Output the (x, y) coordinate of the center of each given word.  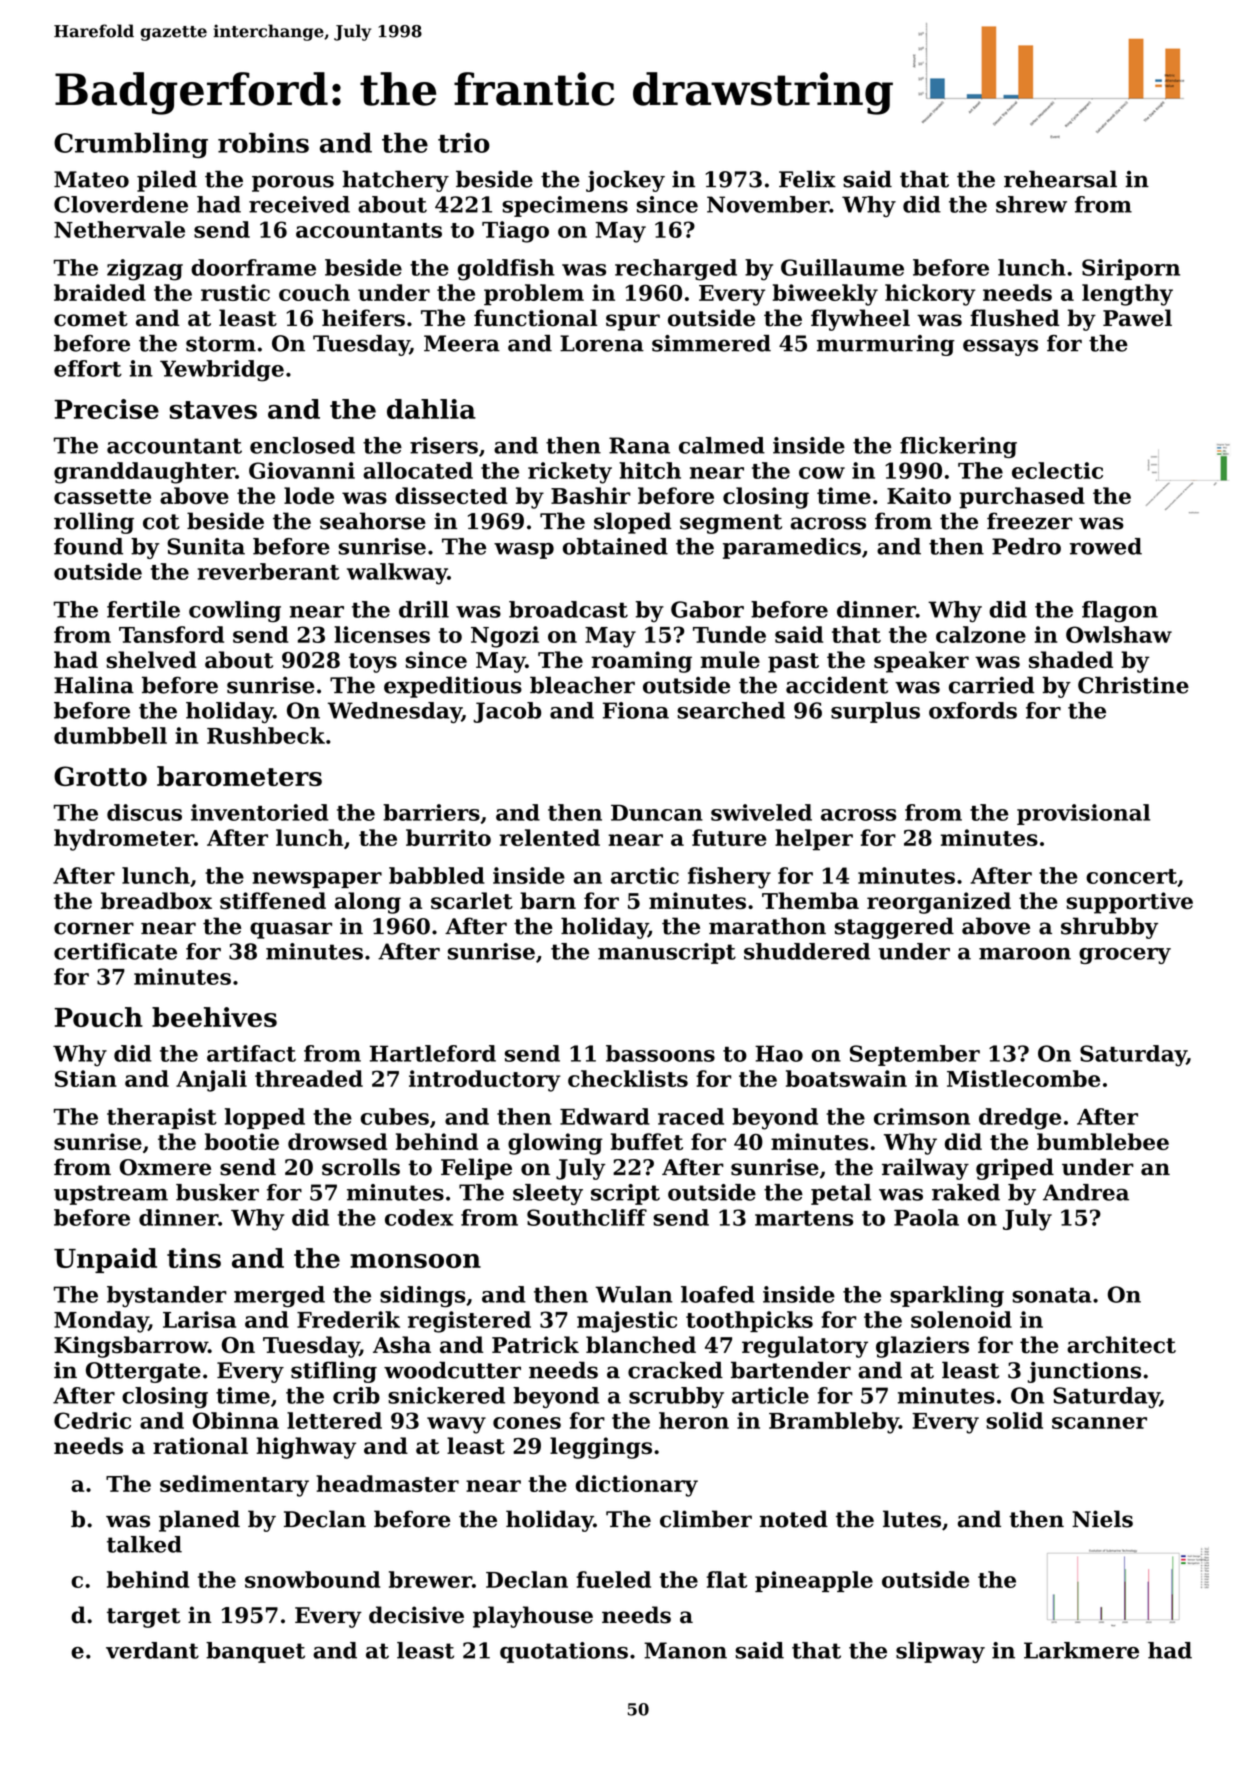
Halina (94, 685)
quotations (564, 1652)
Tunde (729, 634)
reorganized (939, 903)
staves (213, 410)
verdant (152, 1650)
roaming (641, 662)
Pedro (1026, 546)
